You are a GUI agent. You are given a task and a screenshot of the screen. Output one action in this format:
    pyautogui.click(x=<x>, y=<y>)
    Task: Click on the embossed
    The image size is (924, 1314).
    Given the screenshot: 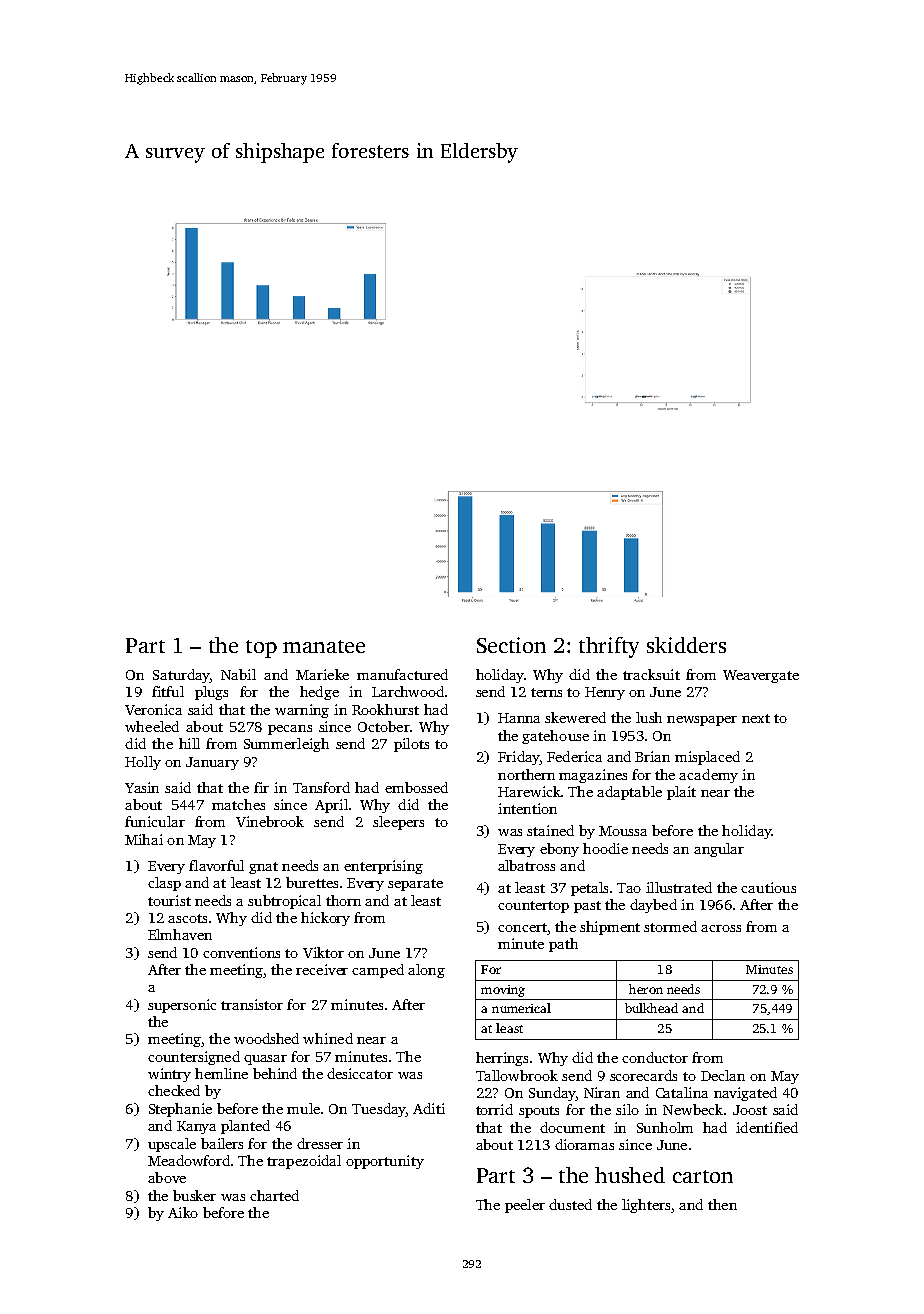 What is the action you would take?
    pyautogui.click(x=416, y=787)
